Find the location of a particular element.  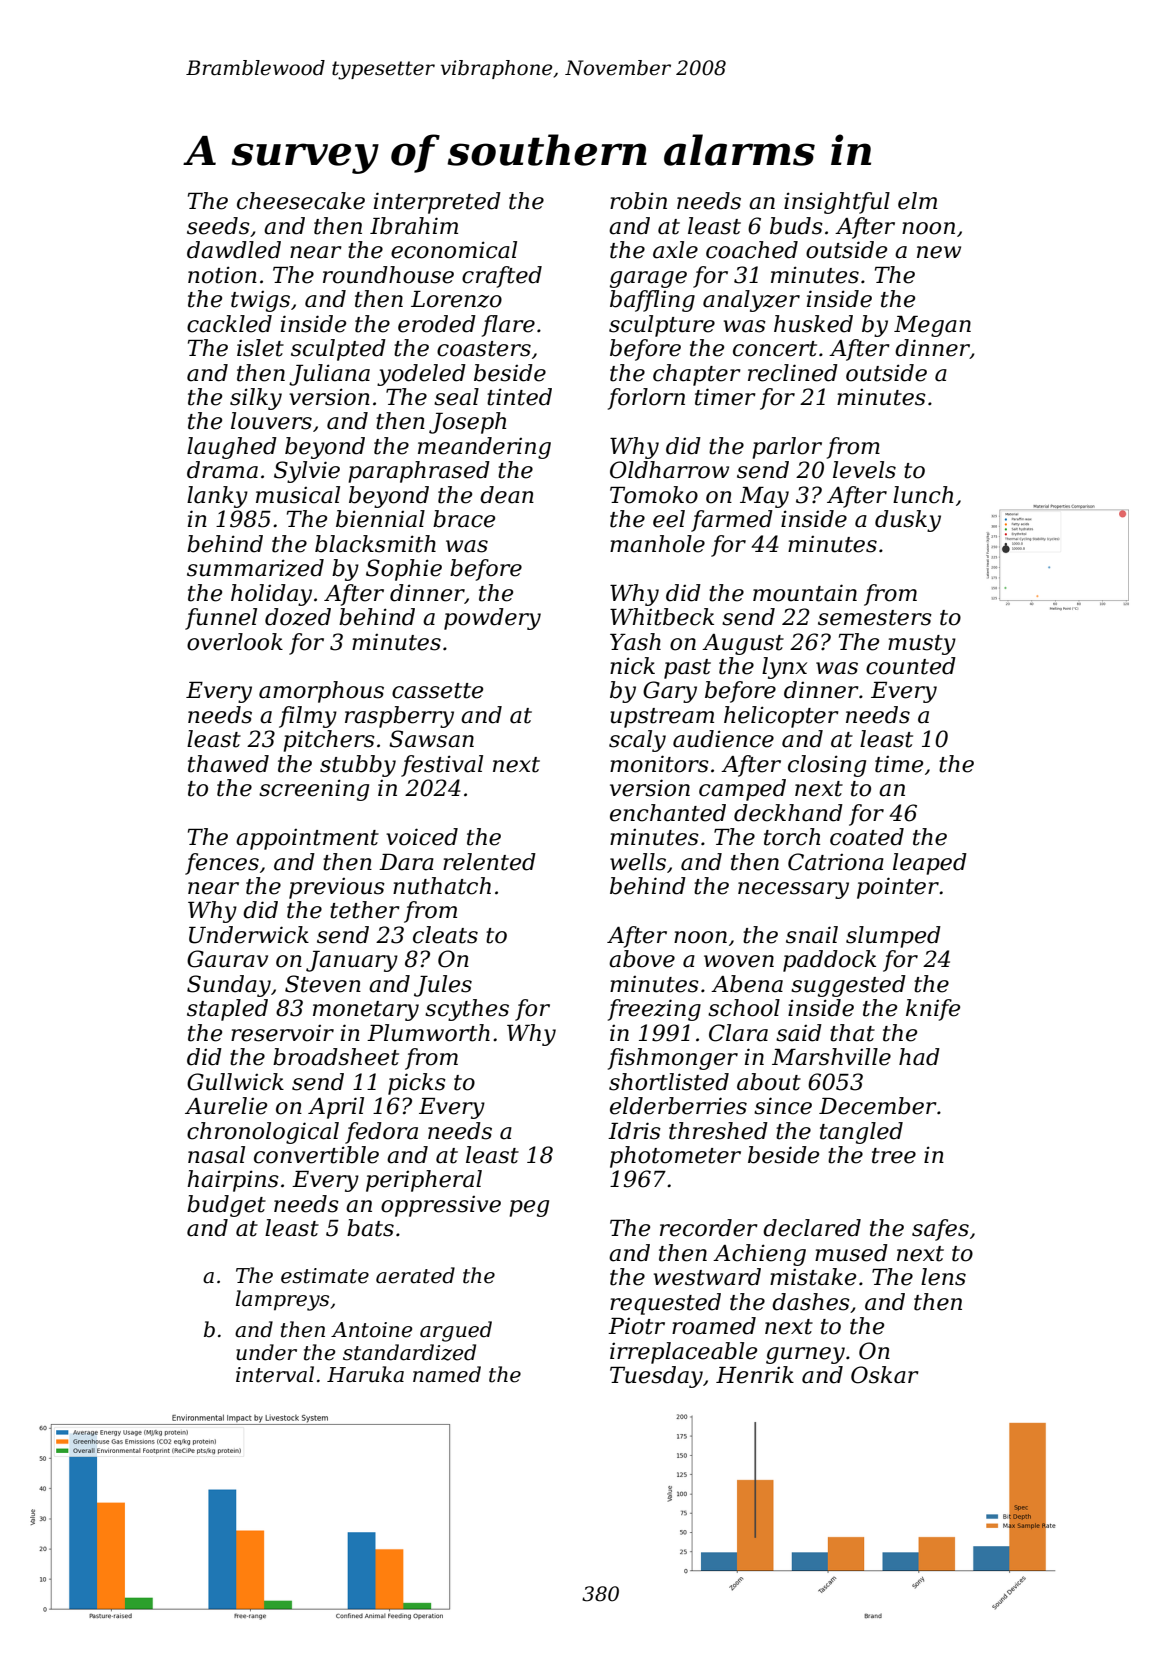

tree is located at coordinates (894, 1156).
